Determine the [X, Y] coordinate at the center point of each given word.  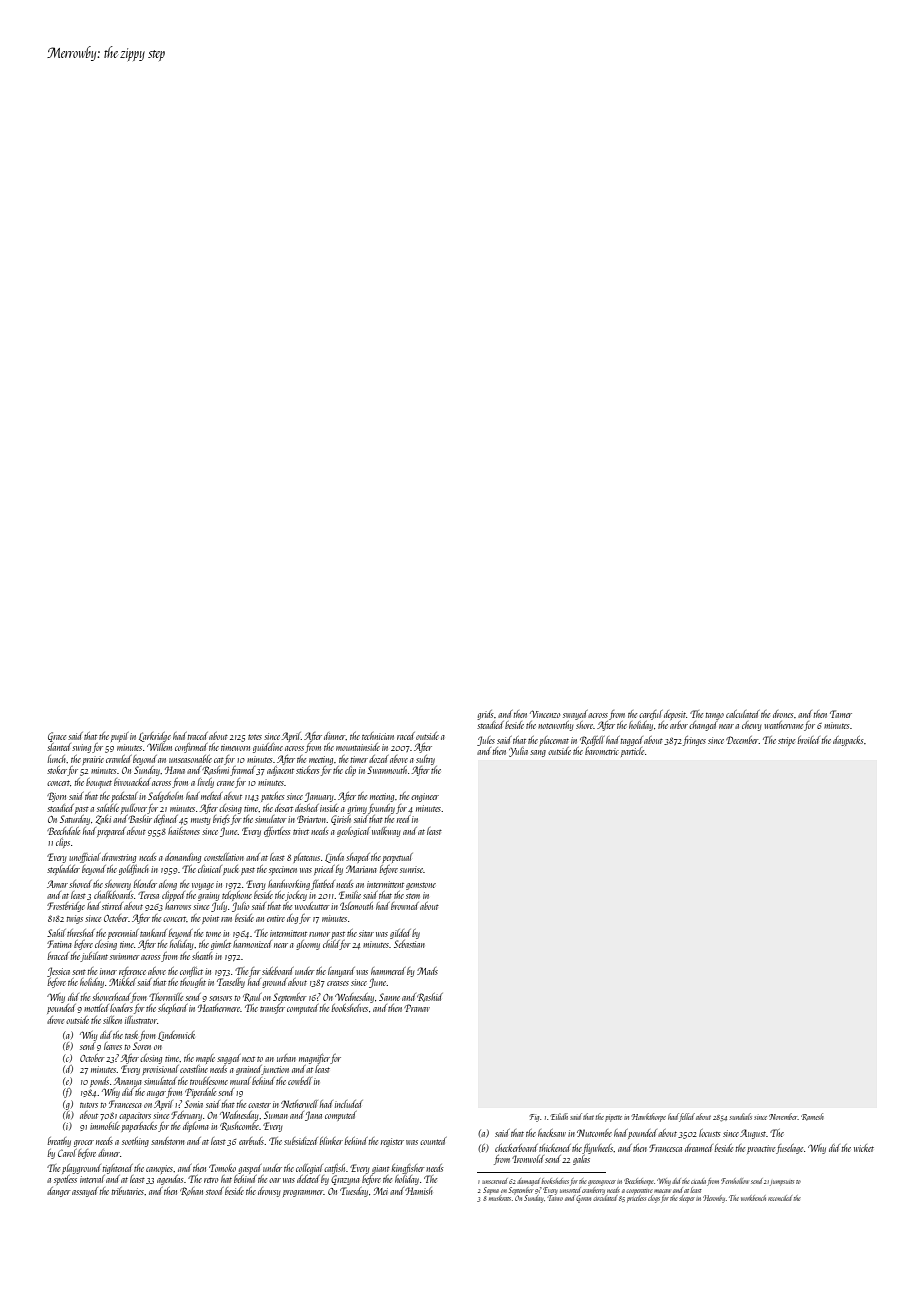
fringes [694, 741]
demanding [183, 858]
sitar [366, 933]
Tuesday [354, 1192]
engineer [425, 797]
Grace [57, 737]
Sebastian [409, 944]
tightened [118, 1169]
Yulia [518, 752]
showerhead [111, 997]
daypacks [848, 741]
